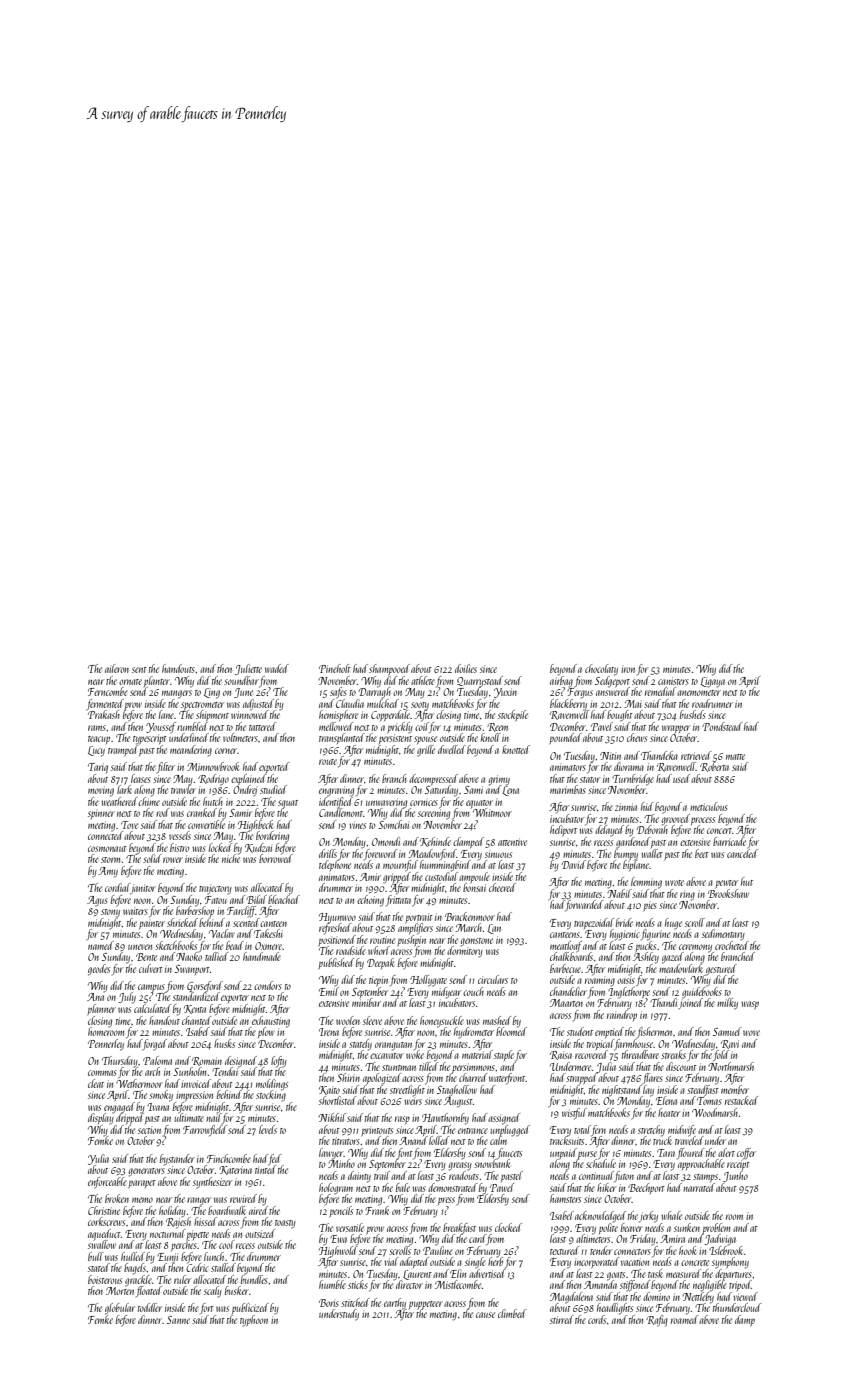 The image size is (849, 1400). What do you see at coordinates (597, 1319) in the document?
I see `cords` at bounding box center [597, 1319].
